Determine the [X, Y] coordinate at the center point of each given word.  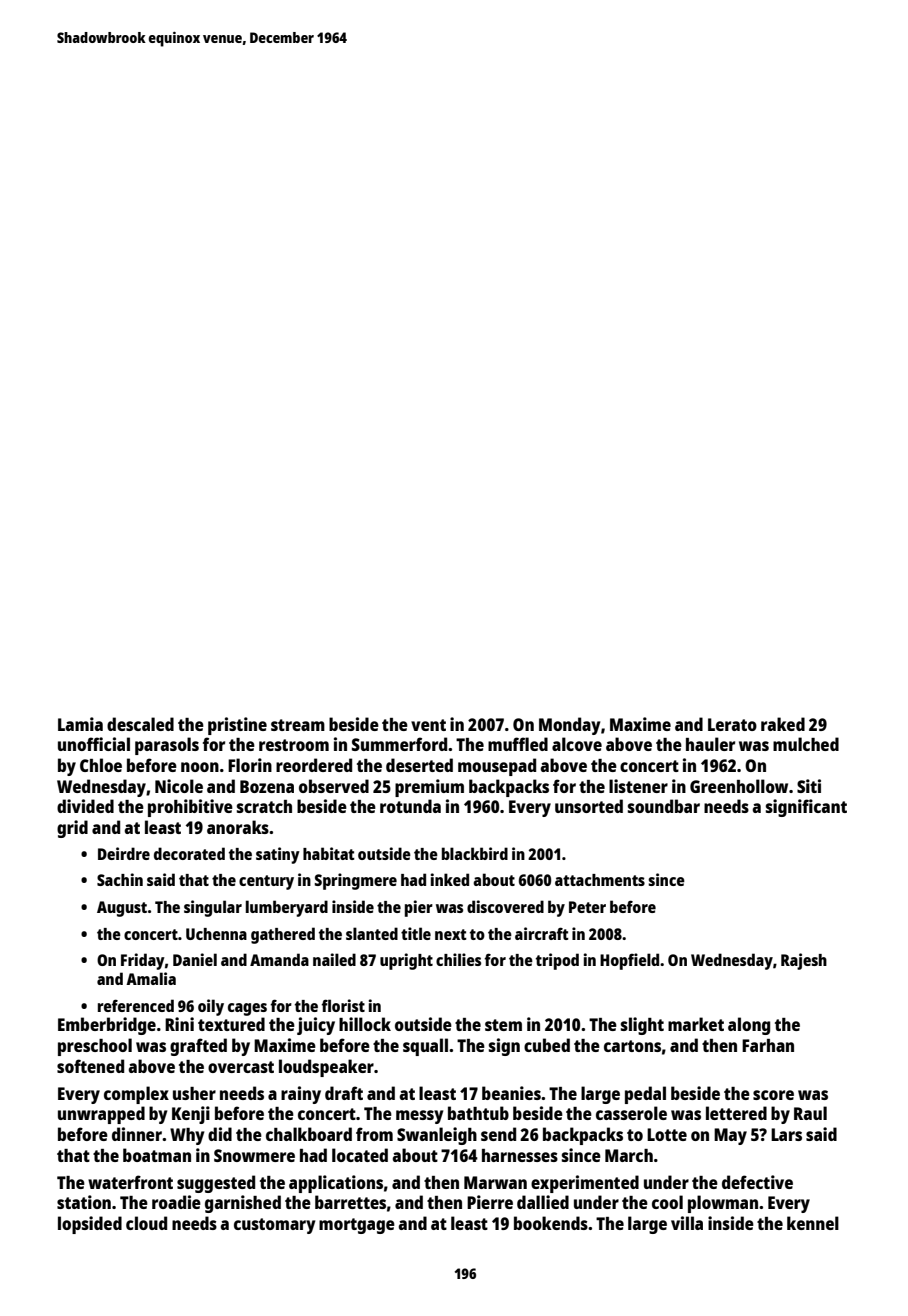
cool [667, 1202]
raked [783, 724]
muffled [518, 744]
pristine [237, 726]
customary [274, 1226]
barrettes [350, 1202]
